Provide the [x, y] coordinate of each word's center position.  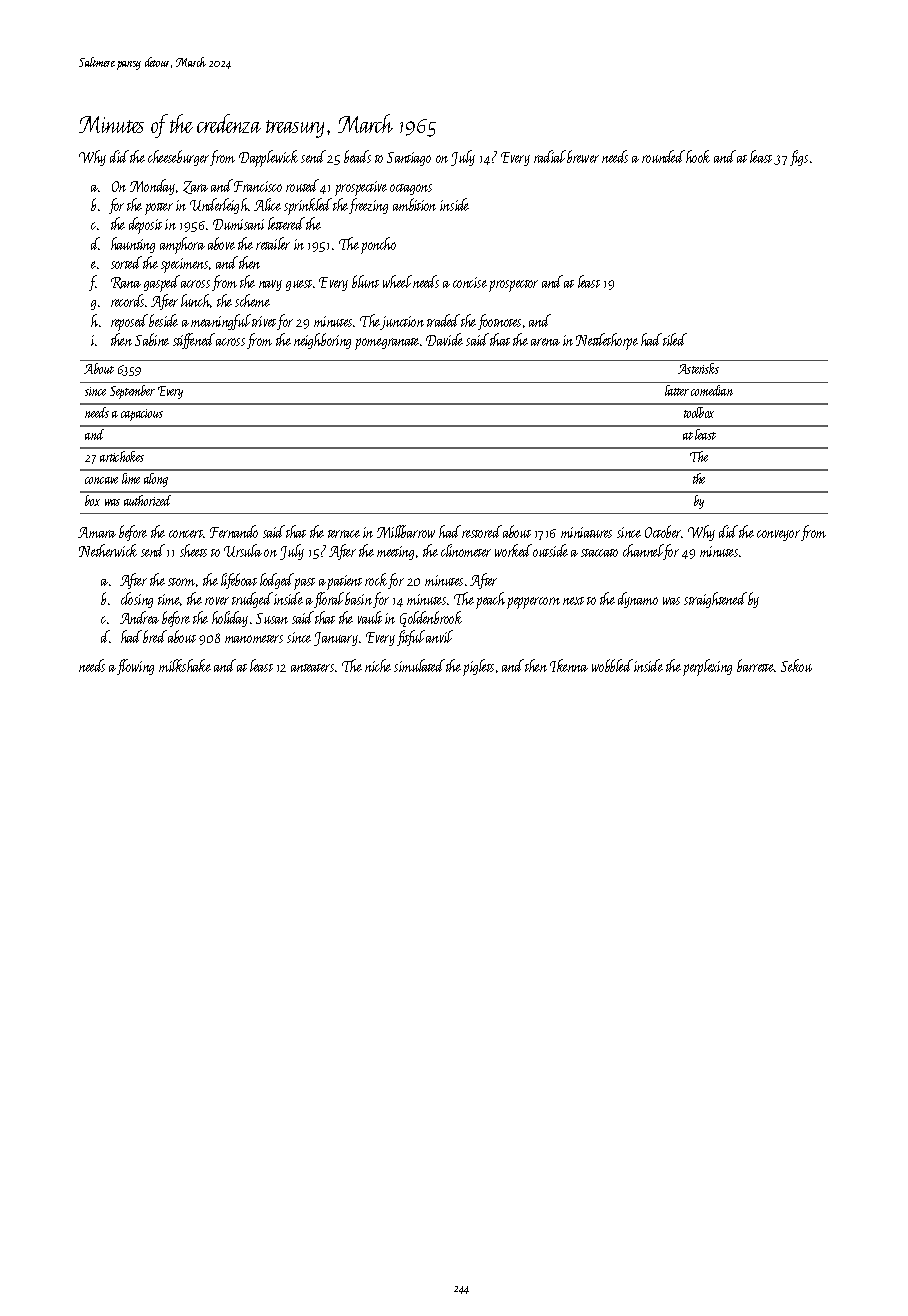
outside [550, 550]
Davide [444, 339]
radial [550, 156]
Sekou [796, 665]
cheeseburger [178, 158]
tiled [675, 339]
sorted [126, 262]
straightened [715, 600]
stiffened [194, 341]
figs [799, 158]
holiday [230, 619]
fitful [411, 638]
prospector [513, 286]
